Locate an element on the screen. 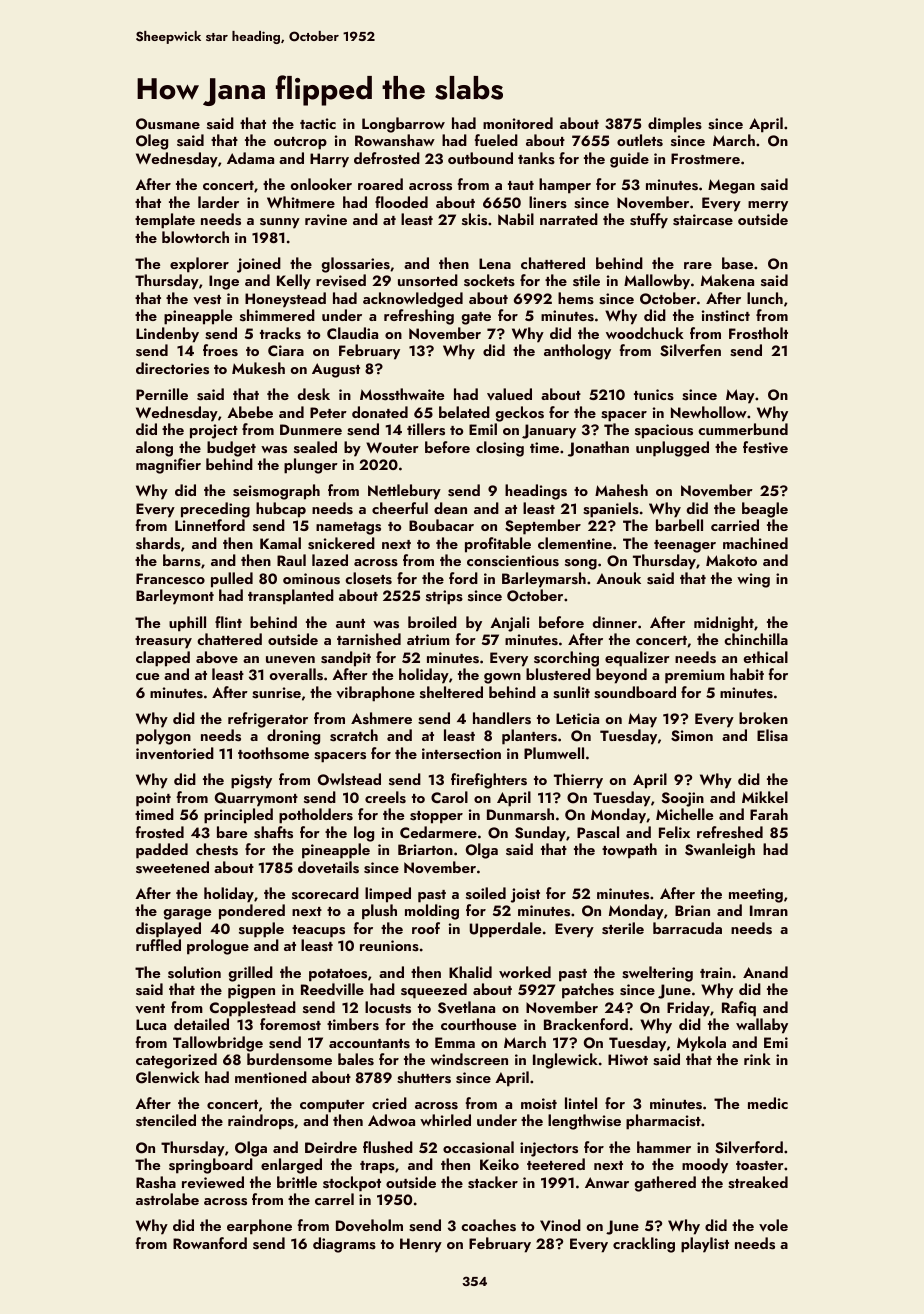  along is located at coordinates (154, 449).
